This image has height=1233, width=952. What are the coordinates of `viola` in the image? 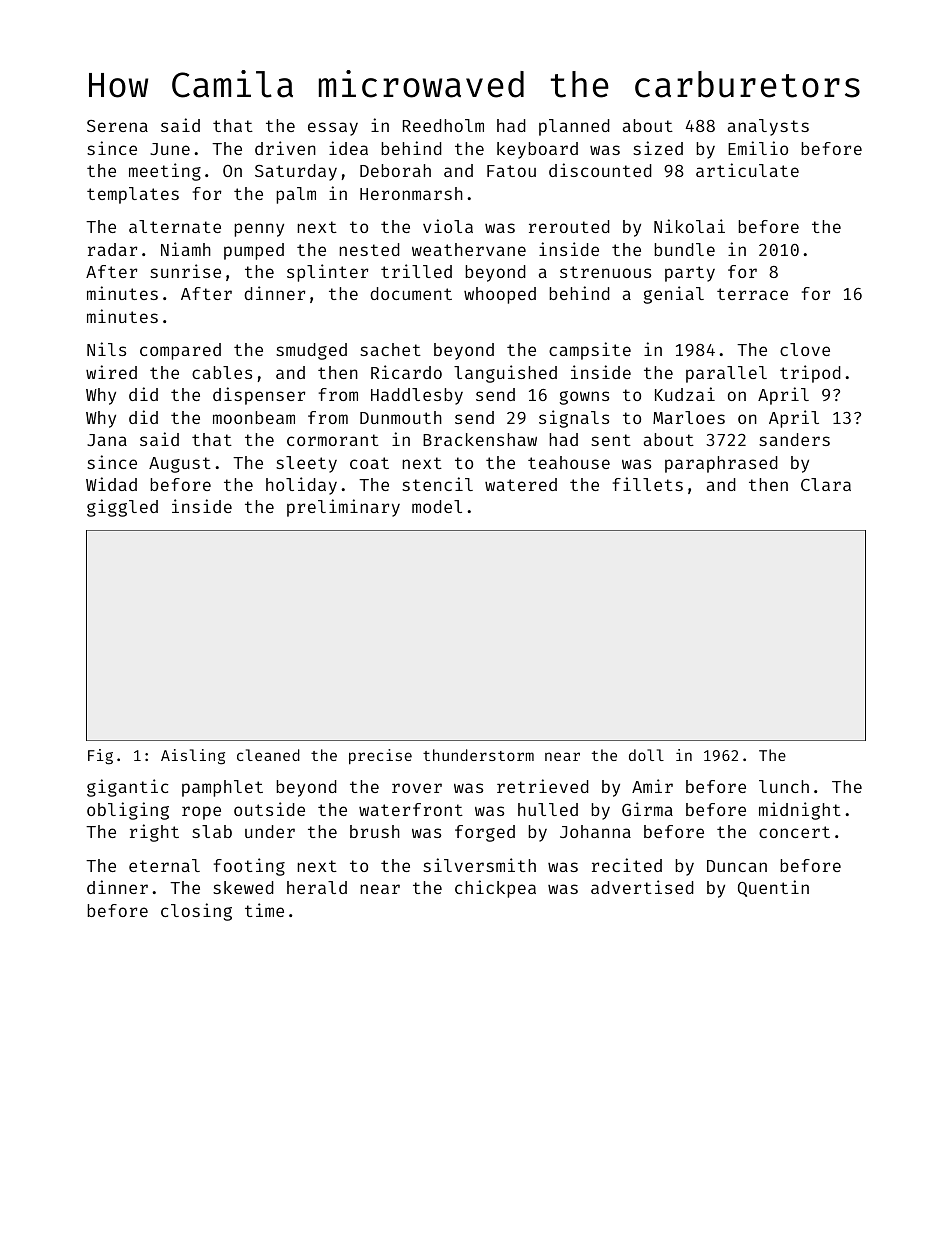 It's located at (448, 226).
